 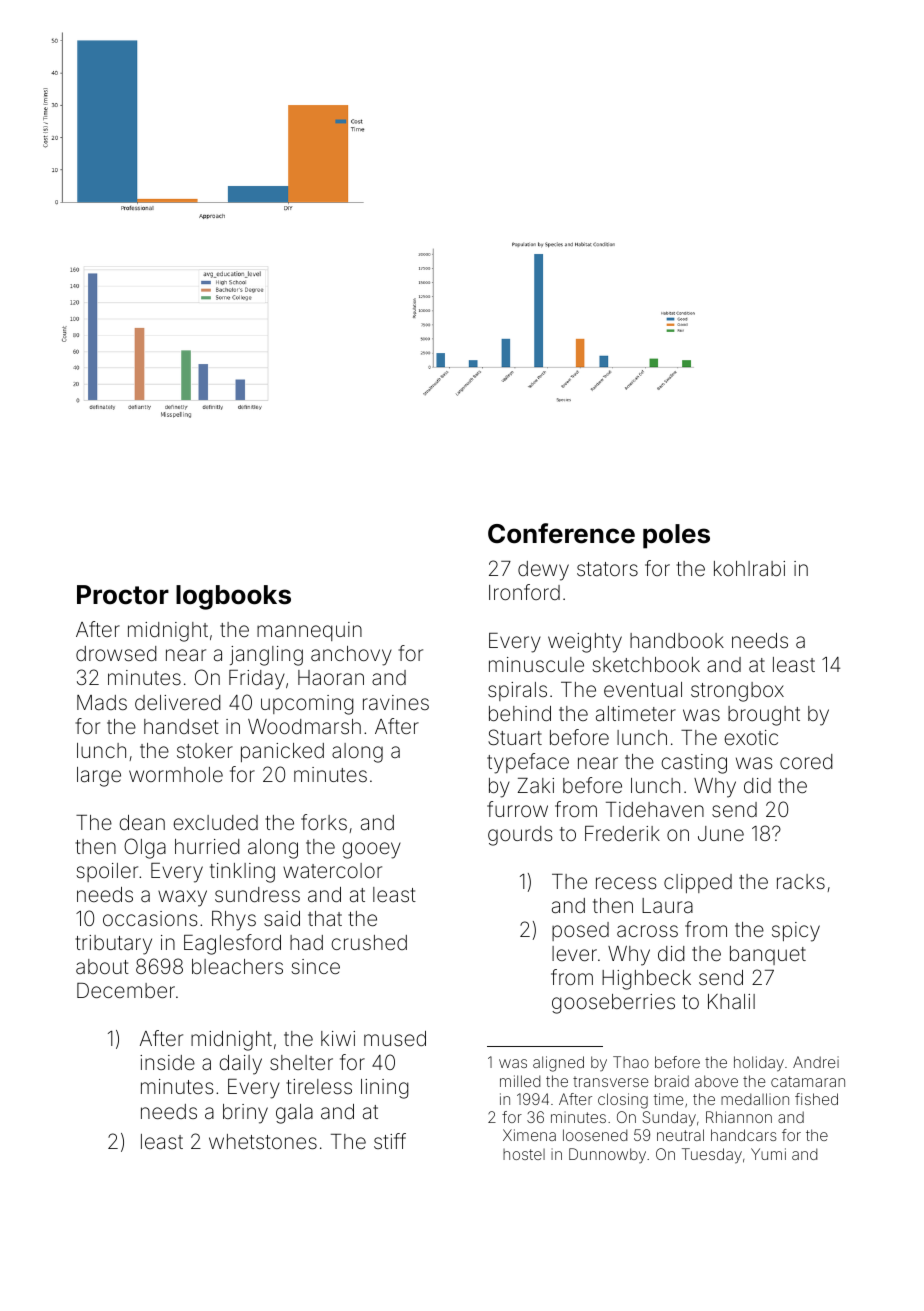 I want to click on excluded, so click(x=215, y=822).
